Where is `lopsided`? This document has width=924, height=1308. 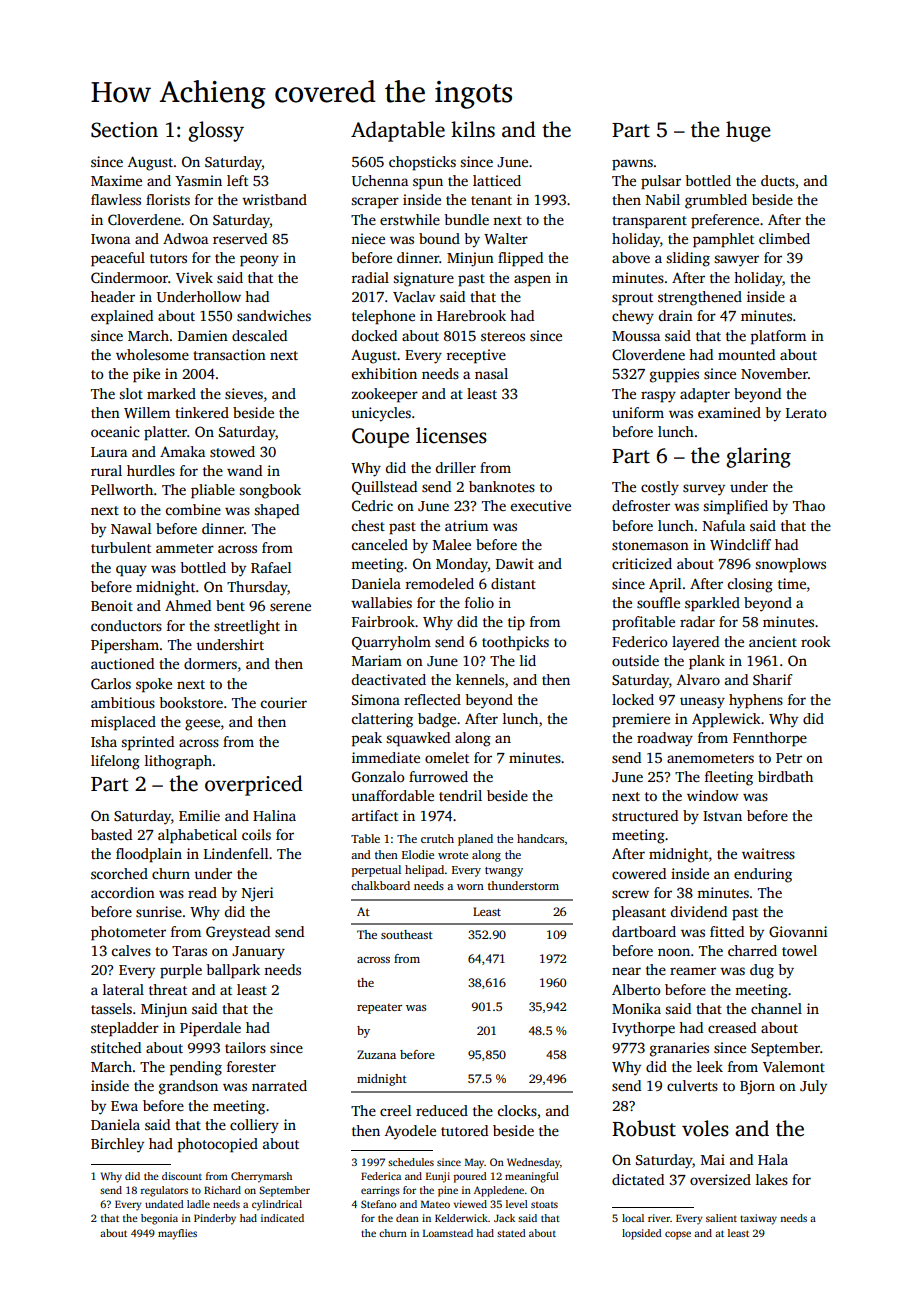
lopsided is located at coordinates (642, 1234).
